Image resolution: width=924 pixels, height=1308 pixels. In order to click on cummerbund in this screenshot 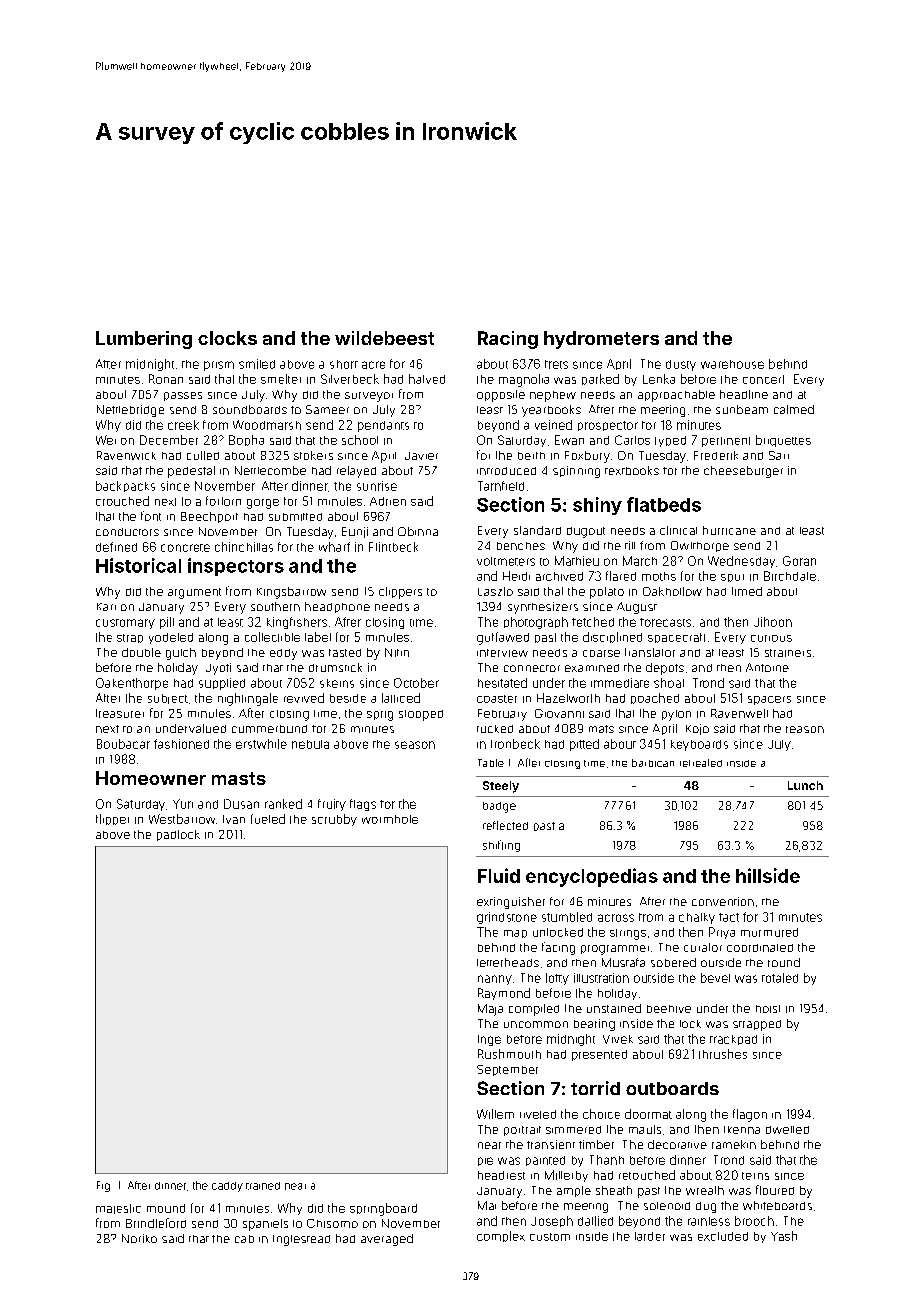, I will do `click(269, 729)`.
